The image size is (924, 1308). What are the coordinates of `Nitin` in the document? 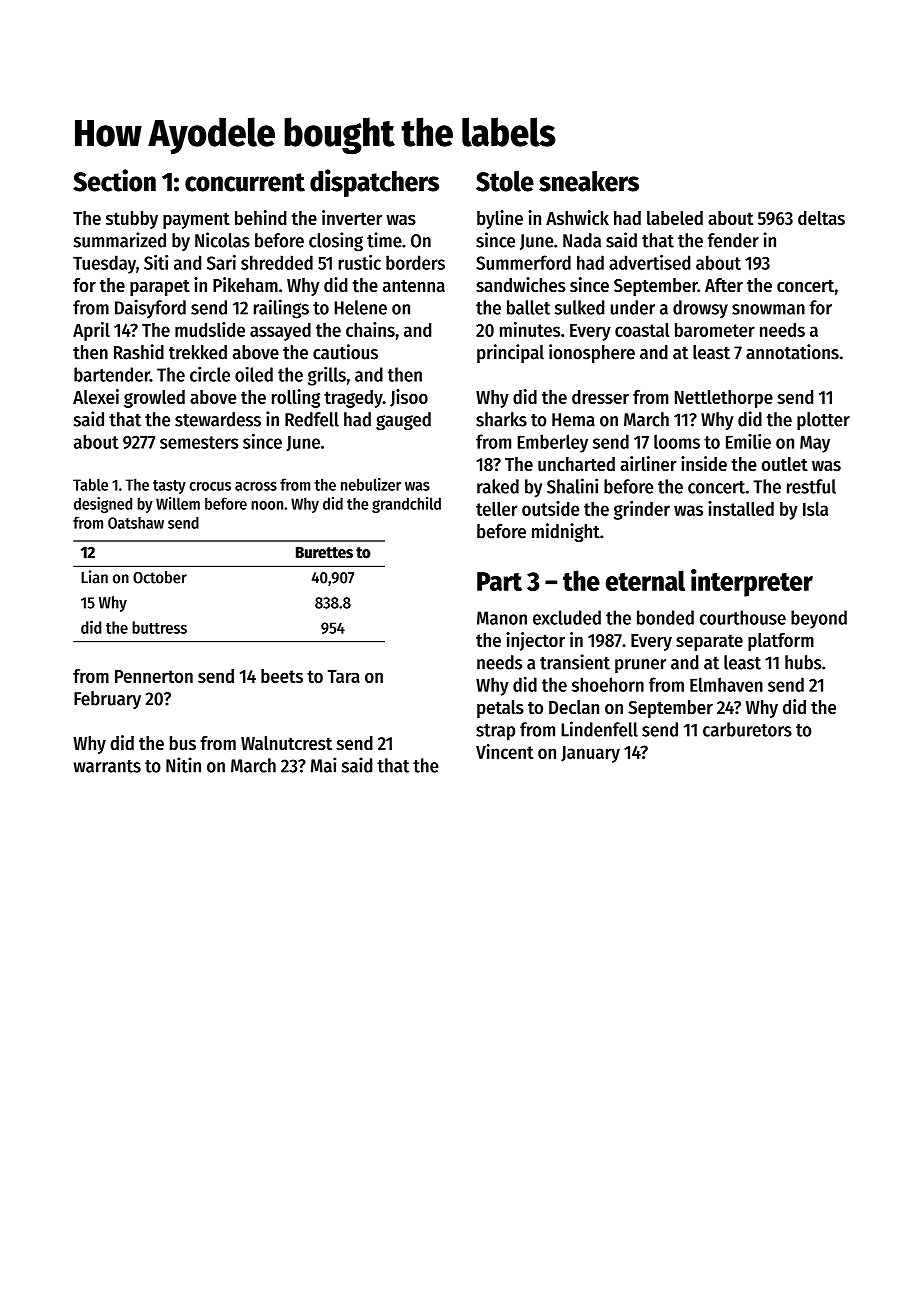 It's located at (183, 765).
